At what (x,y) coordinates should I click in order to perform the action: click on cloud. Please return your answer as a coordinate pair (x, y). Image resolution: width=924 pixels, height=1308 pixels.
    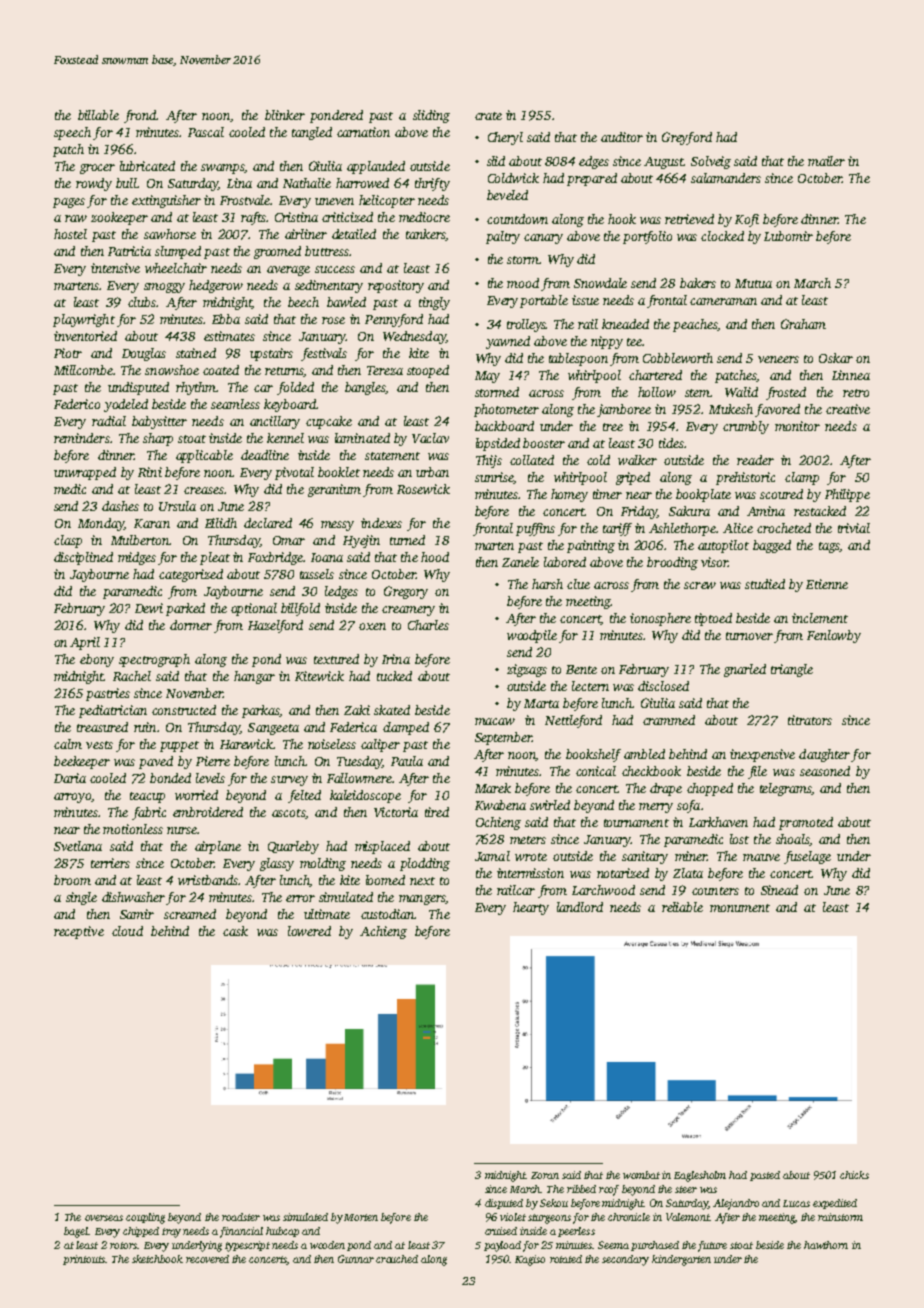
    Looking at the image, I should click on (127, 931).
